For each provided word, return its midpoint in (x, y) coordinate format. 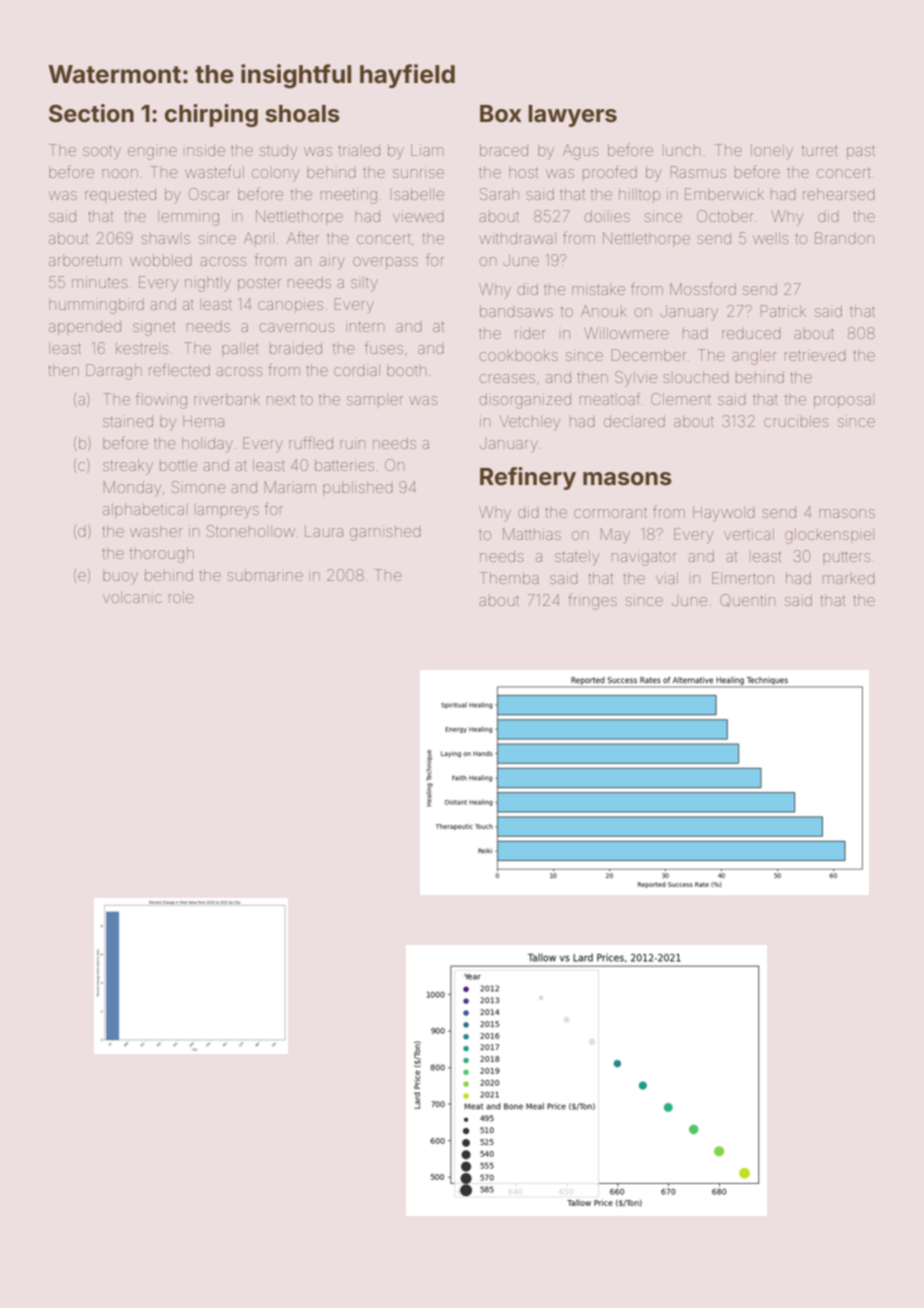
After (303, 237)
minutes (99, 282)
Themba (509, 578)
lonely (772, 152)
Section (91, 113)
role (181, 597)
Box (501, 114)
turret (819, 151)
